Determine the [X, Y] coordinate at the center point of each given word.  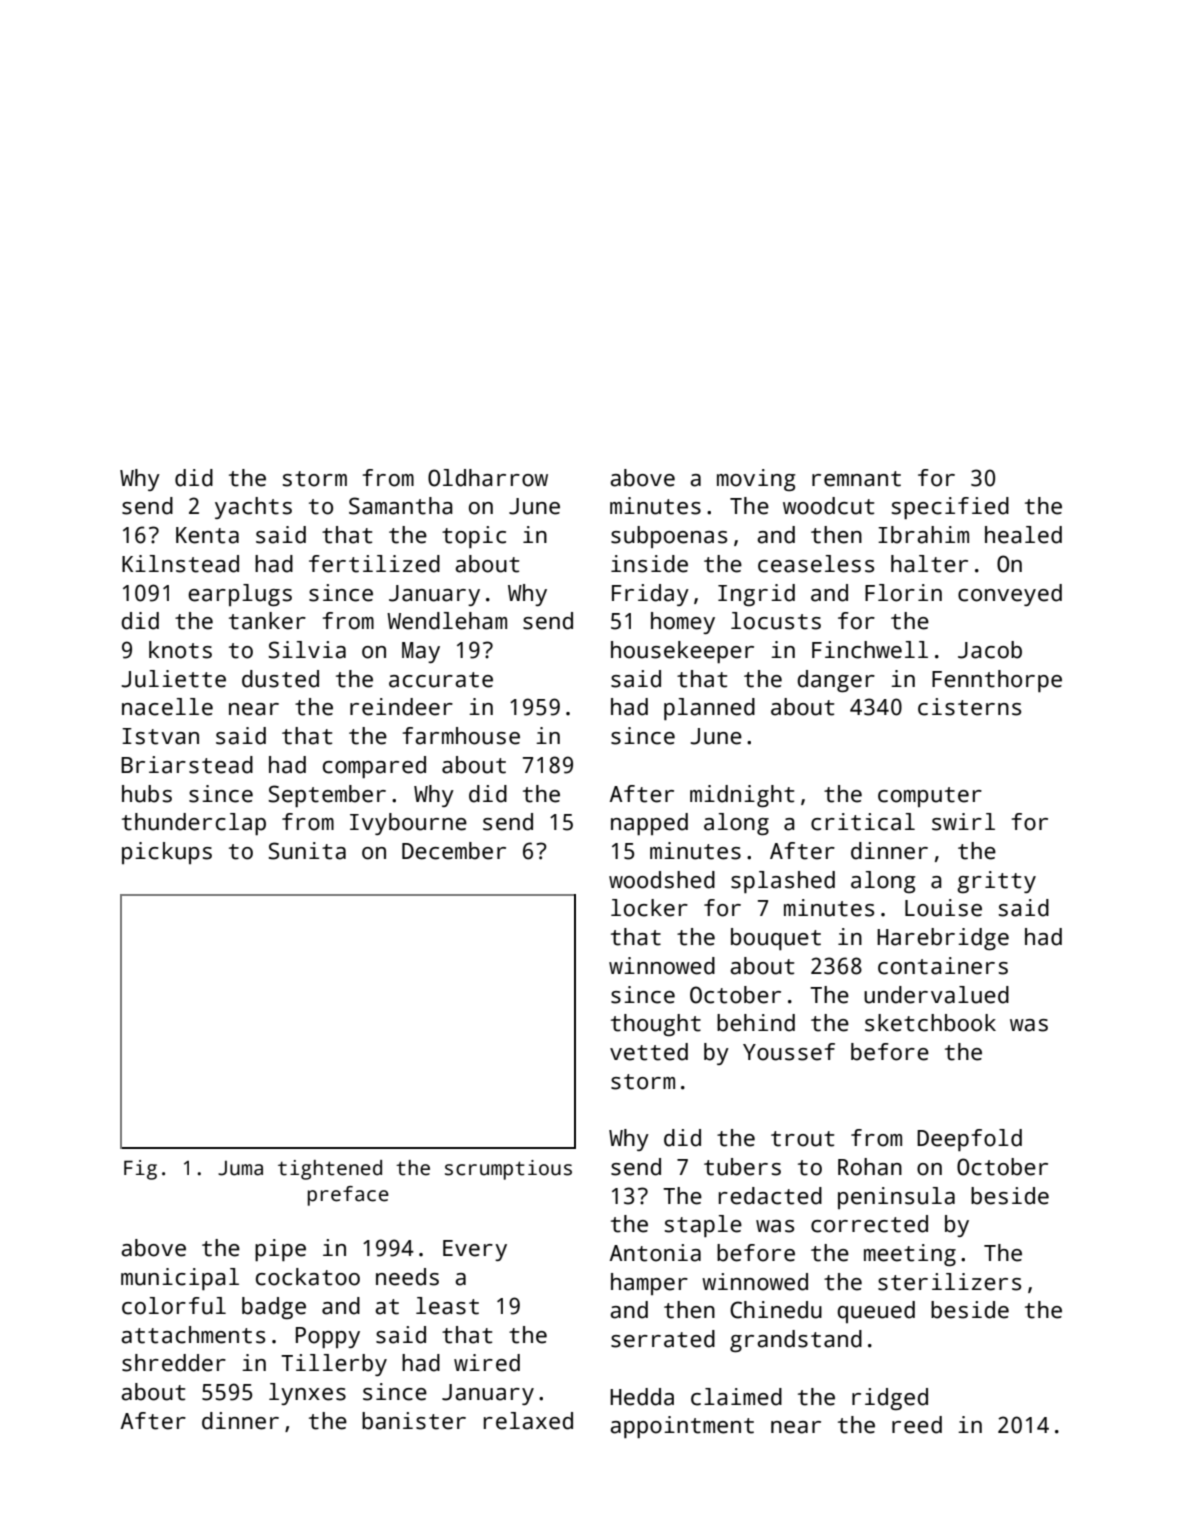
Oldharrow [488, 478]
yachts [253, 508]
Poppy [328, 1337]
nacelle [167, 707]
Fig [140, 1170]
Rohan [870, 1167]
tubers [742, 1167]
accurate [441, 680]
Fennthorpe [997, 681]
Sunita [307, 851]
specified [950, 508]
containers [943, 966]
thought [656, 1025]
